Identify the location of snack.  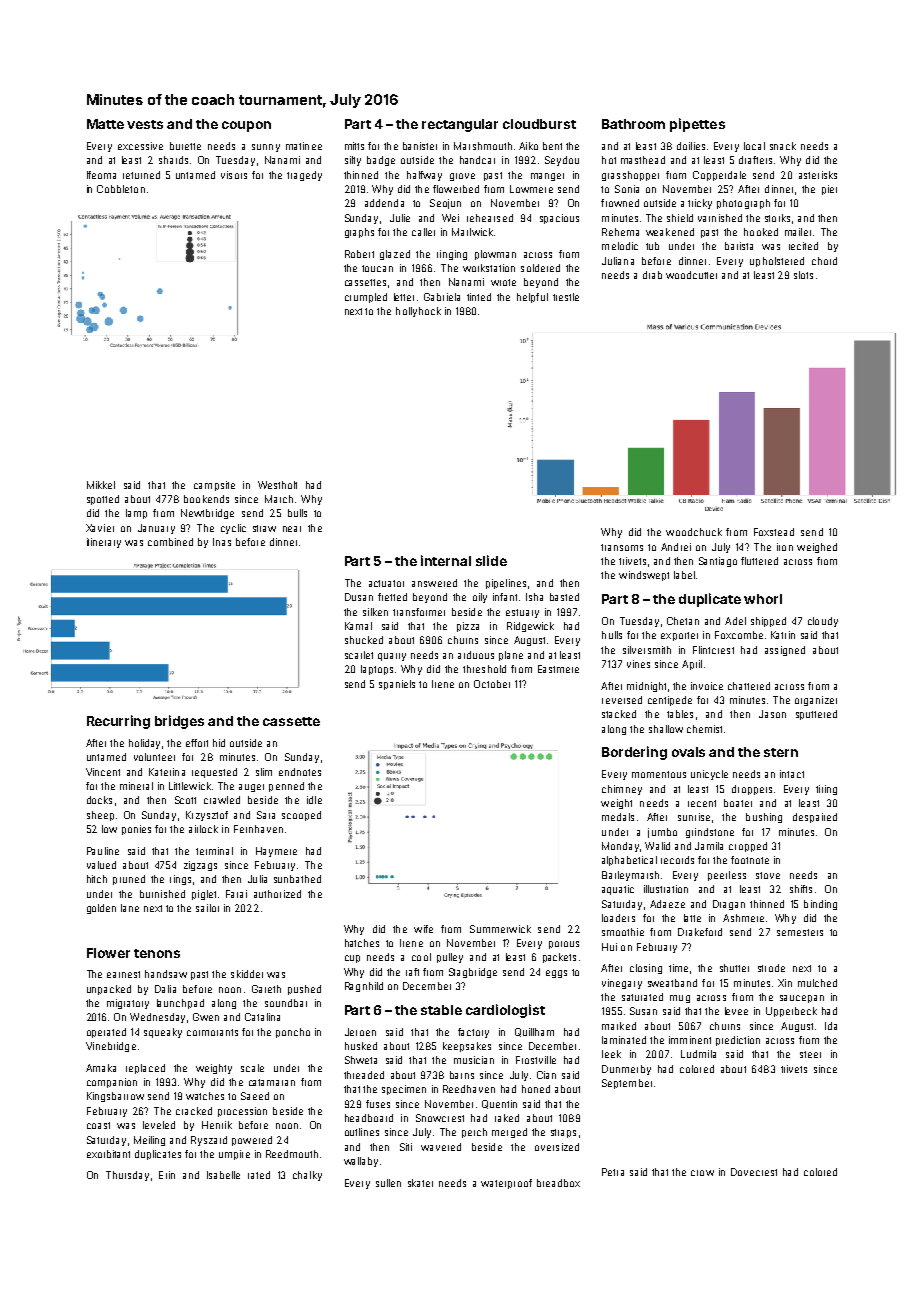
(783, 146).
